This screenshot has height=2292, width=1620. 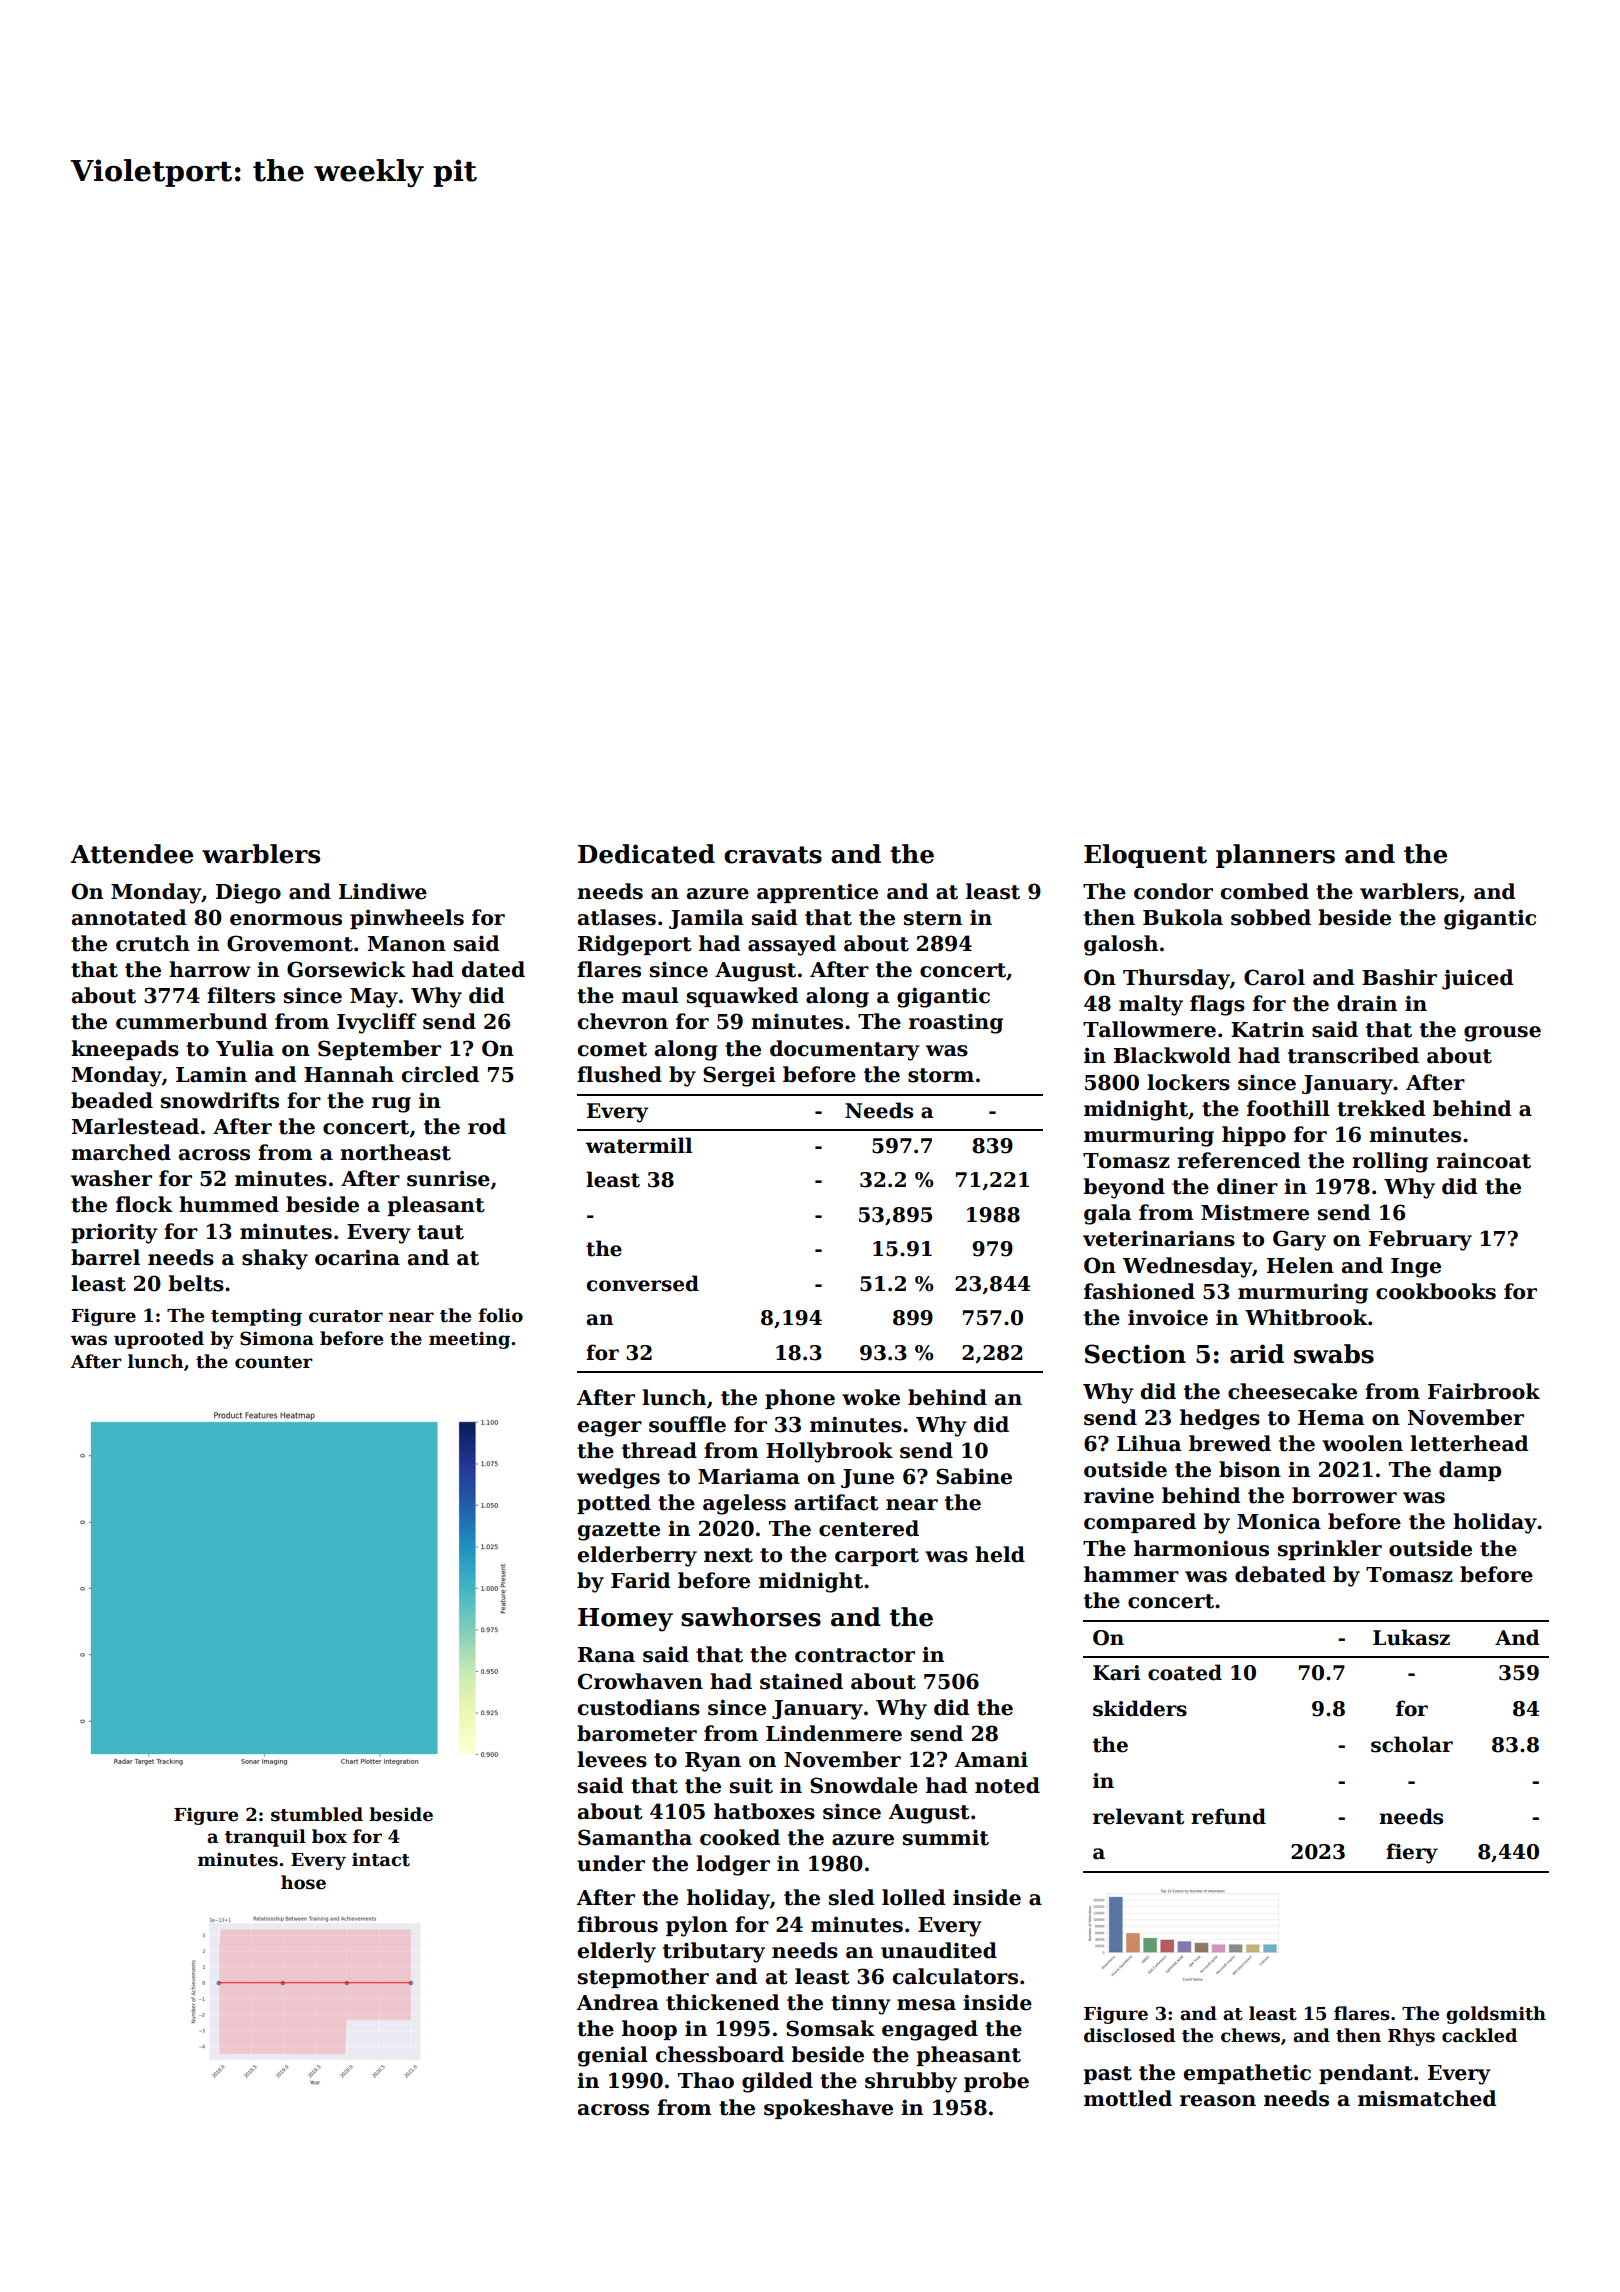 What do you see at coordinates (613, 2056) in the screenshot?
I see `genial` at bounding box center [613, 2056].
